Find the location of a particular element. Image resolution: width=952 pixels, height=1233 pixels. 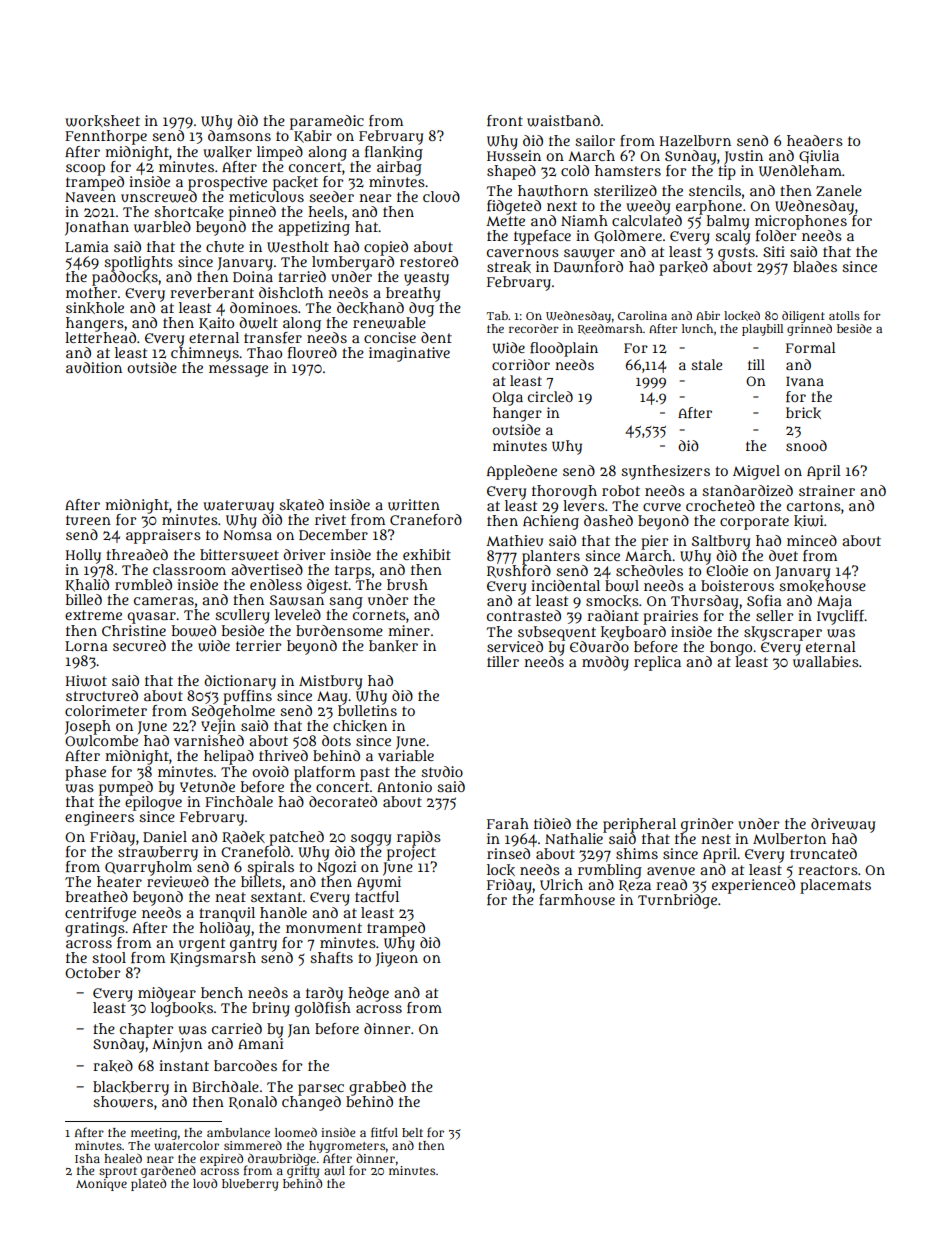

curve is located at coordinates (662, 507).
